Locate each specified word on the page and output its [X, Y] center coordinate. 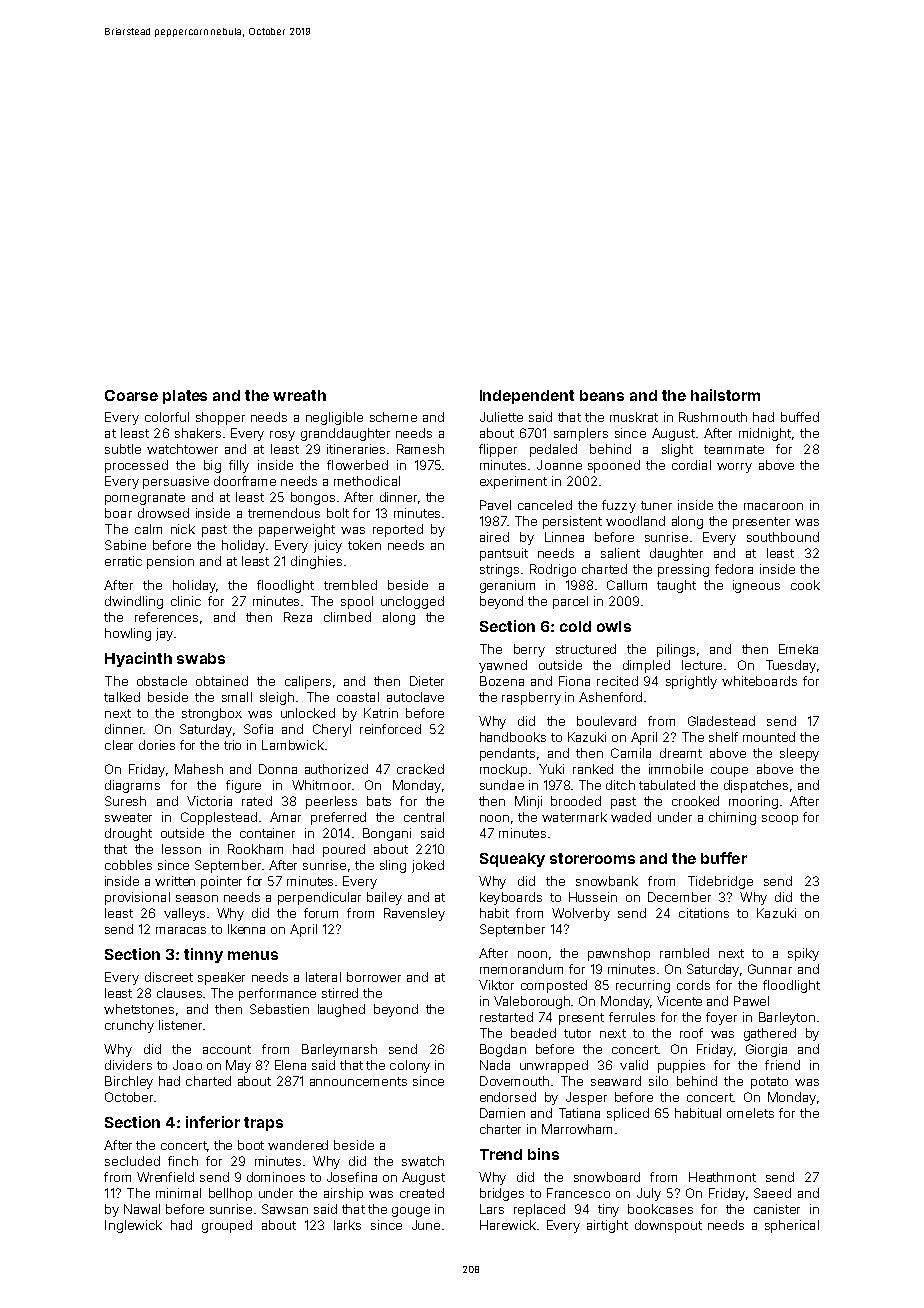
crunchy [129, 1026]
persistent [572, 522]
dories [157, 745]
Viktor [496, 985]
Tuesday [791, 666]
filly [239, 466]
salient [620, 553]
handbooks [513, 737]
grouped [227, 1226]
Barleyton [787, 1018]
